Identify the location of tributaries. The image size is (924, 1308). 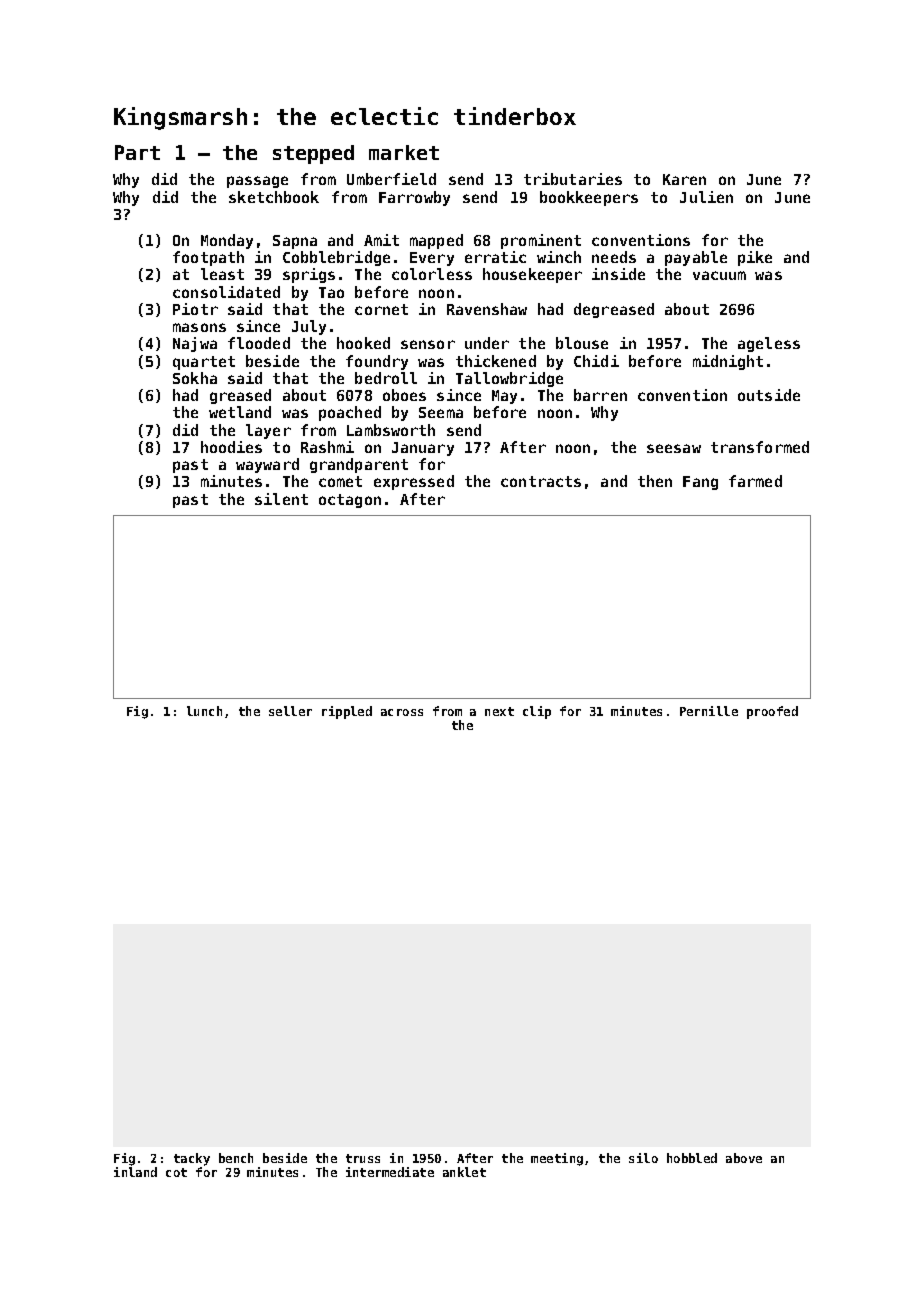
(573, 179).
